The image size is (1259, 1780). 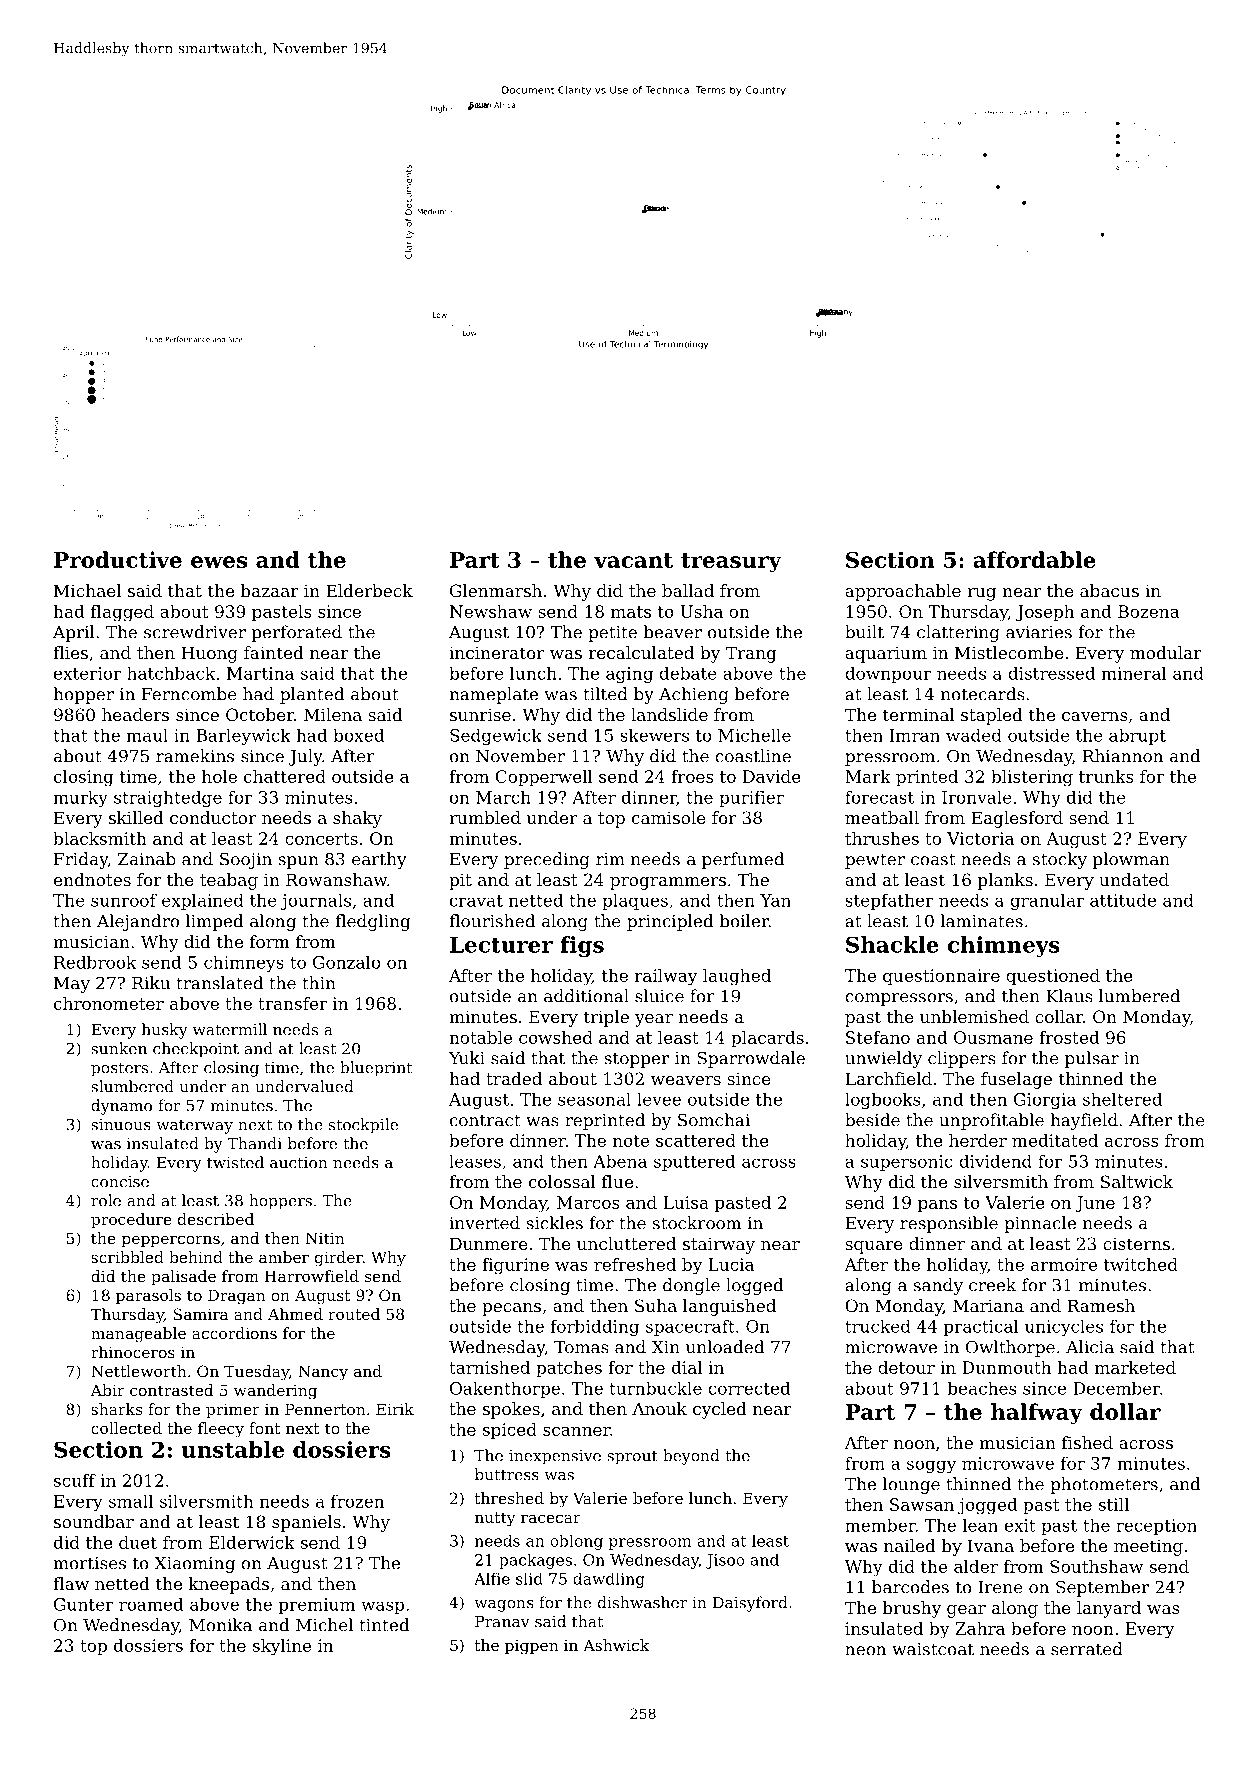 I want to click on laughed, so click(x=737, y=977).
